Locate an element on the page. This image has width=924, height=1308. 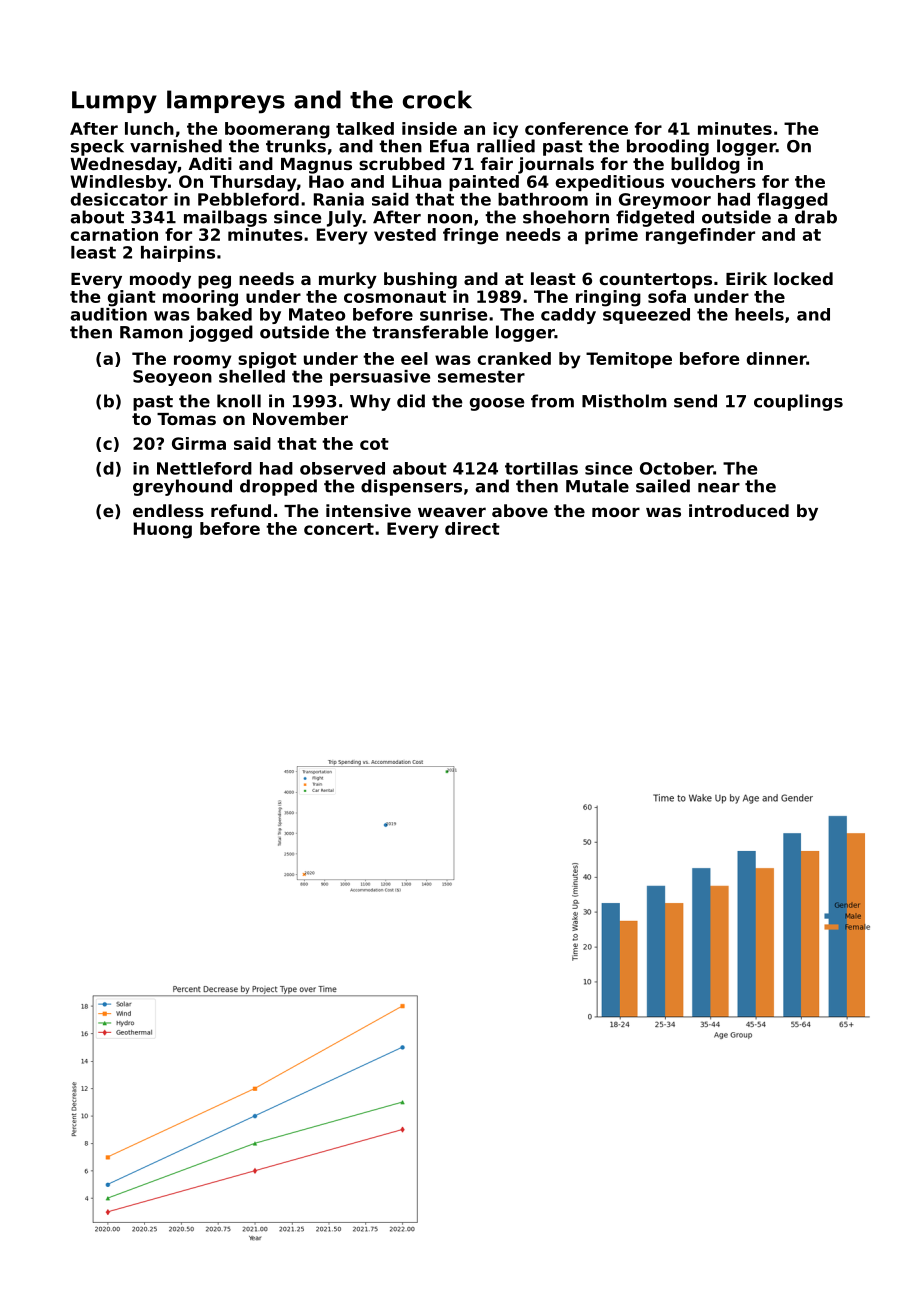
locked is located at coordinates (803, 278).
